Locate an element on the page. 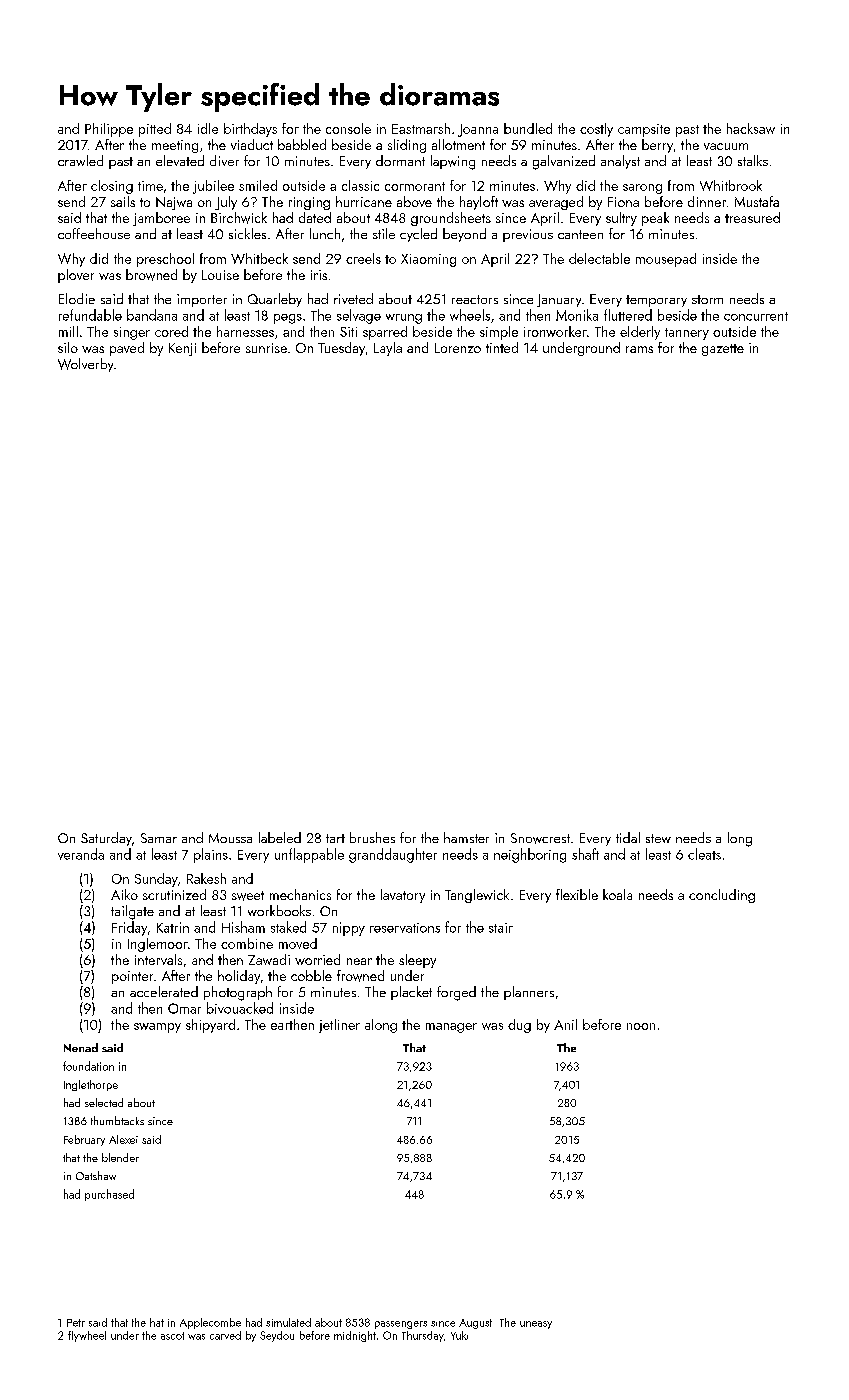 This page has height=1400, width=849. brushes is located at coordinates (372, 837).
